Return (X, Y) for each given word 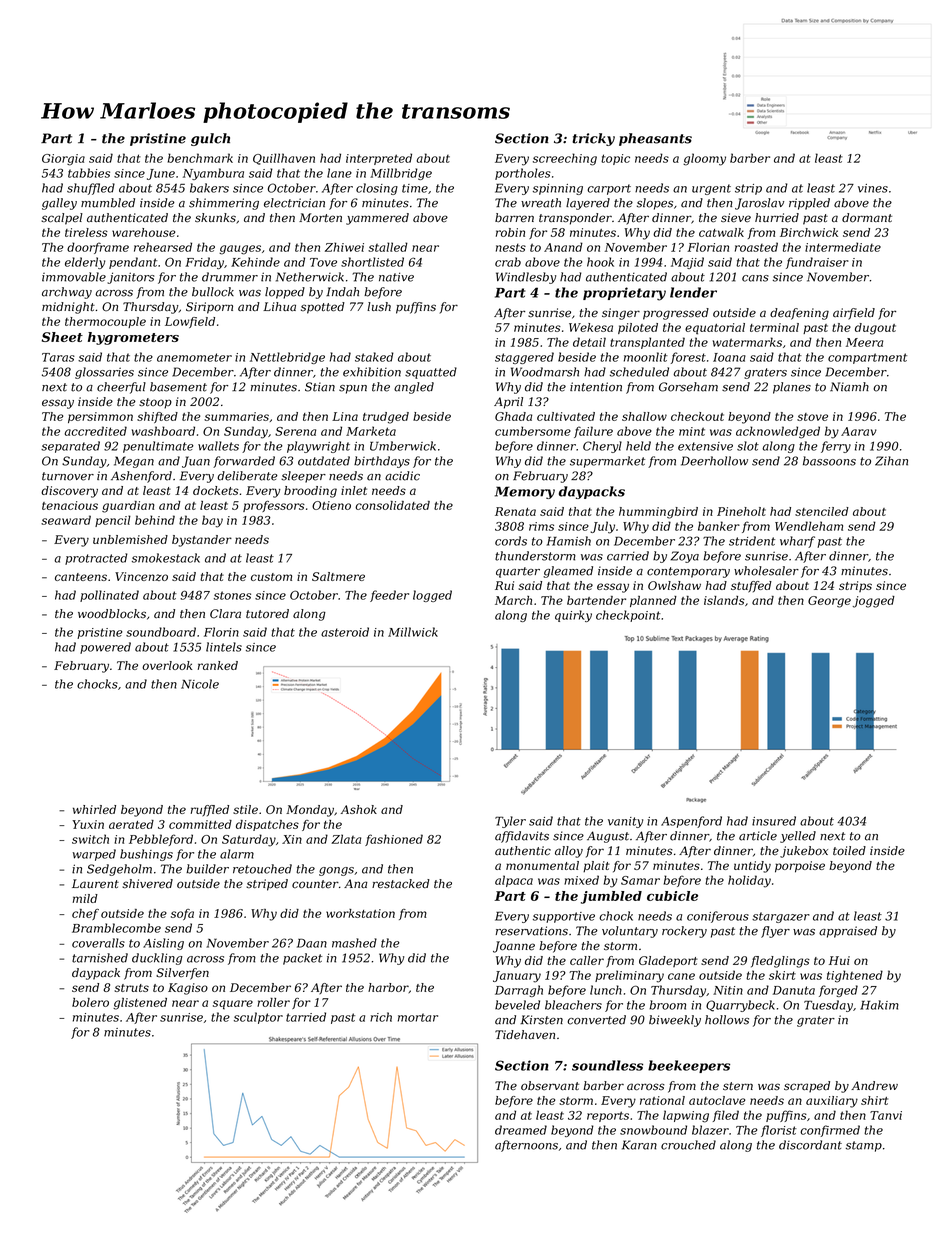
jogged (874, 602)
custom (271, 577)
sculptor (258, 1018)
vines (873, 188)
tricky (593, 139)
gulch (210, 139)
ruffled (210, 810)
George (829, 602)
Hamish (569, 541)
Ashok (359, 809)
